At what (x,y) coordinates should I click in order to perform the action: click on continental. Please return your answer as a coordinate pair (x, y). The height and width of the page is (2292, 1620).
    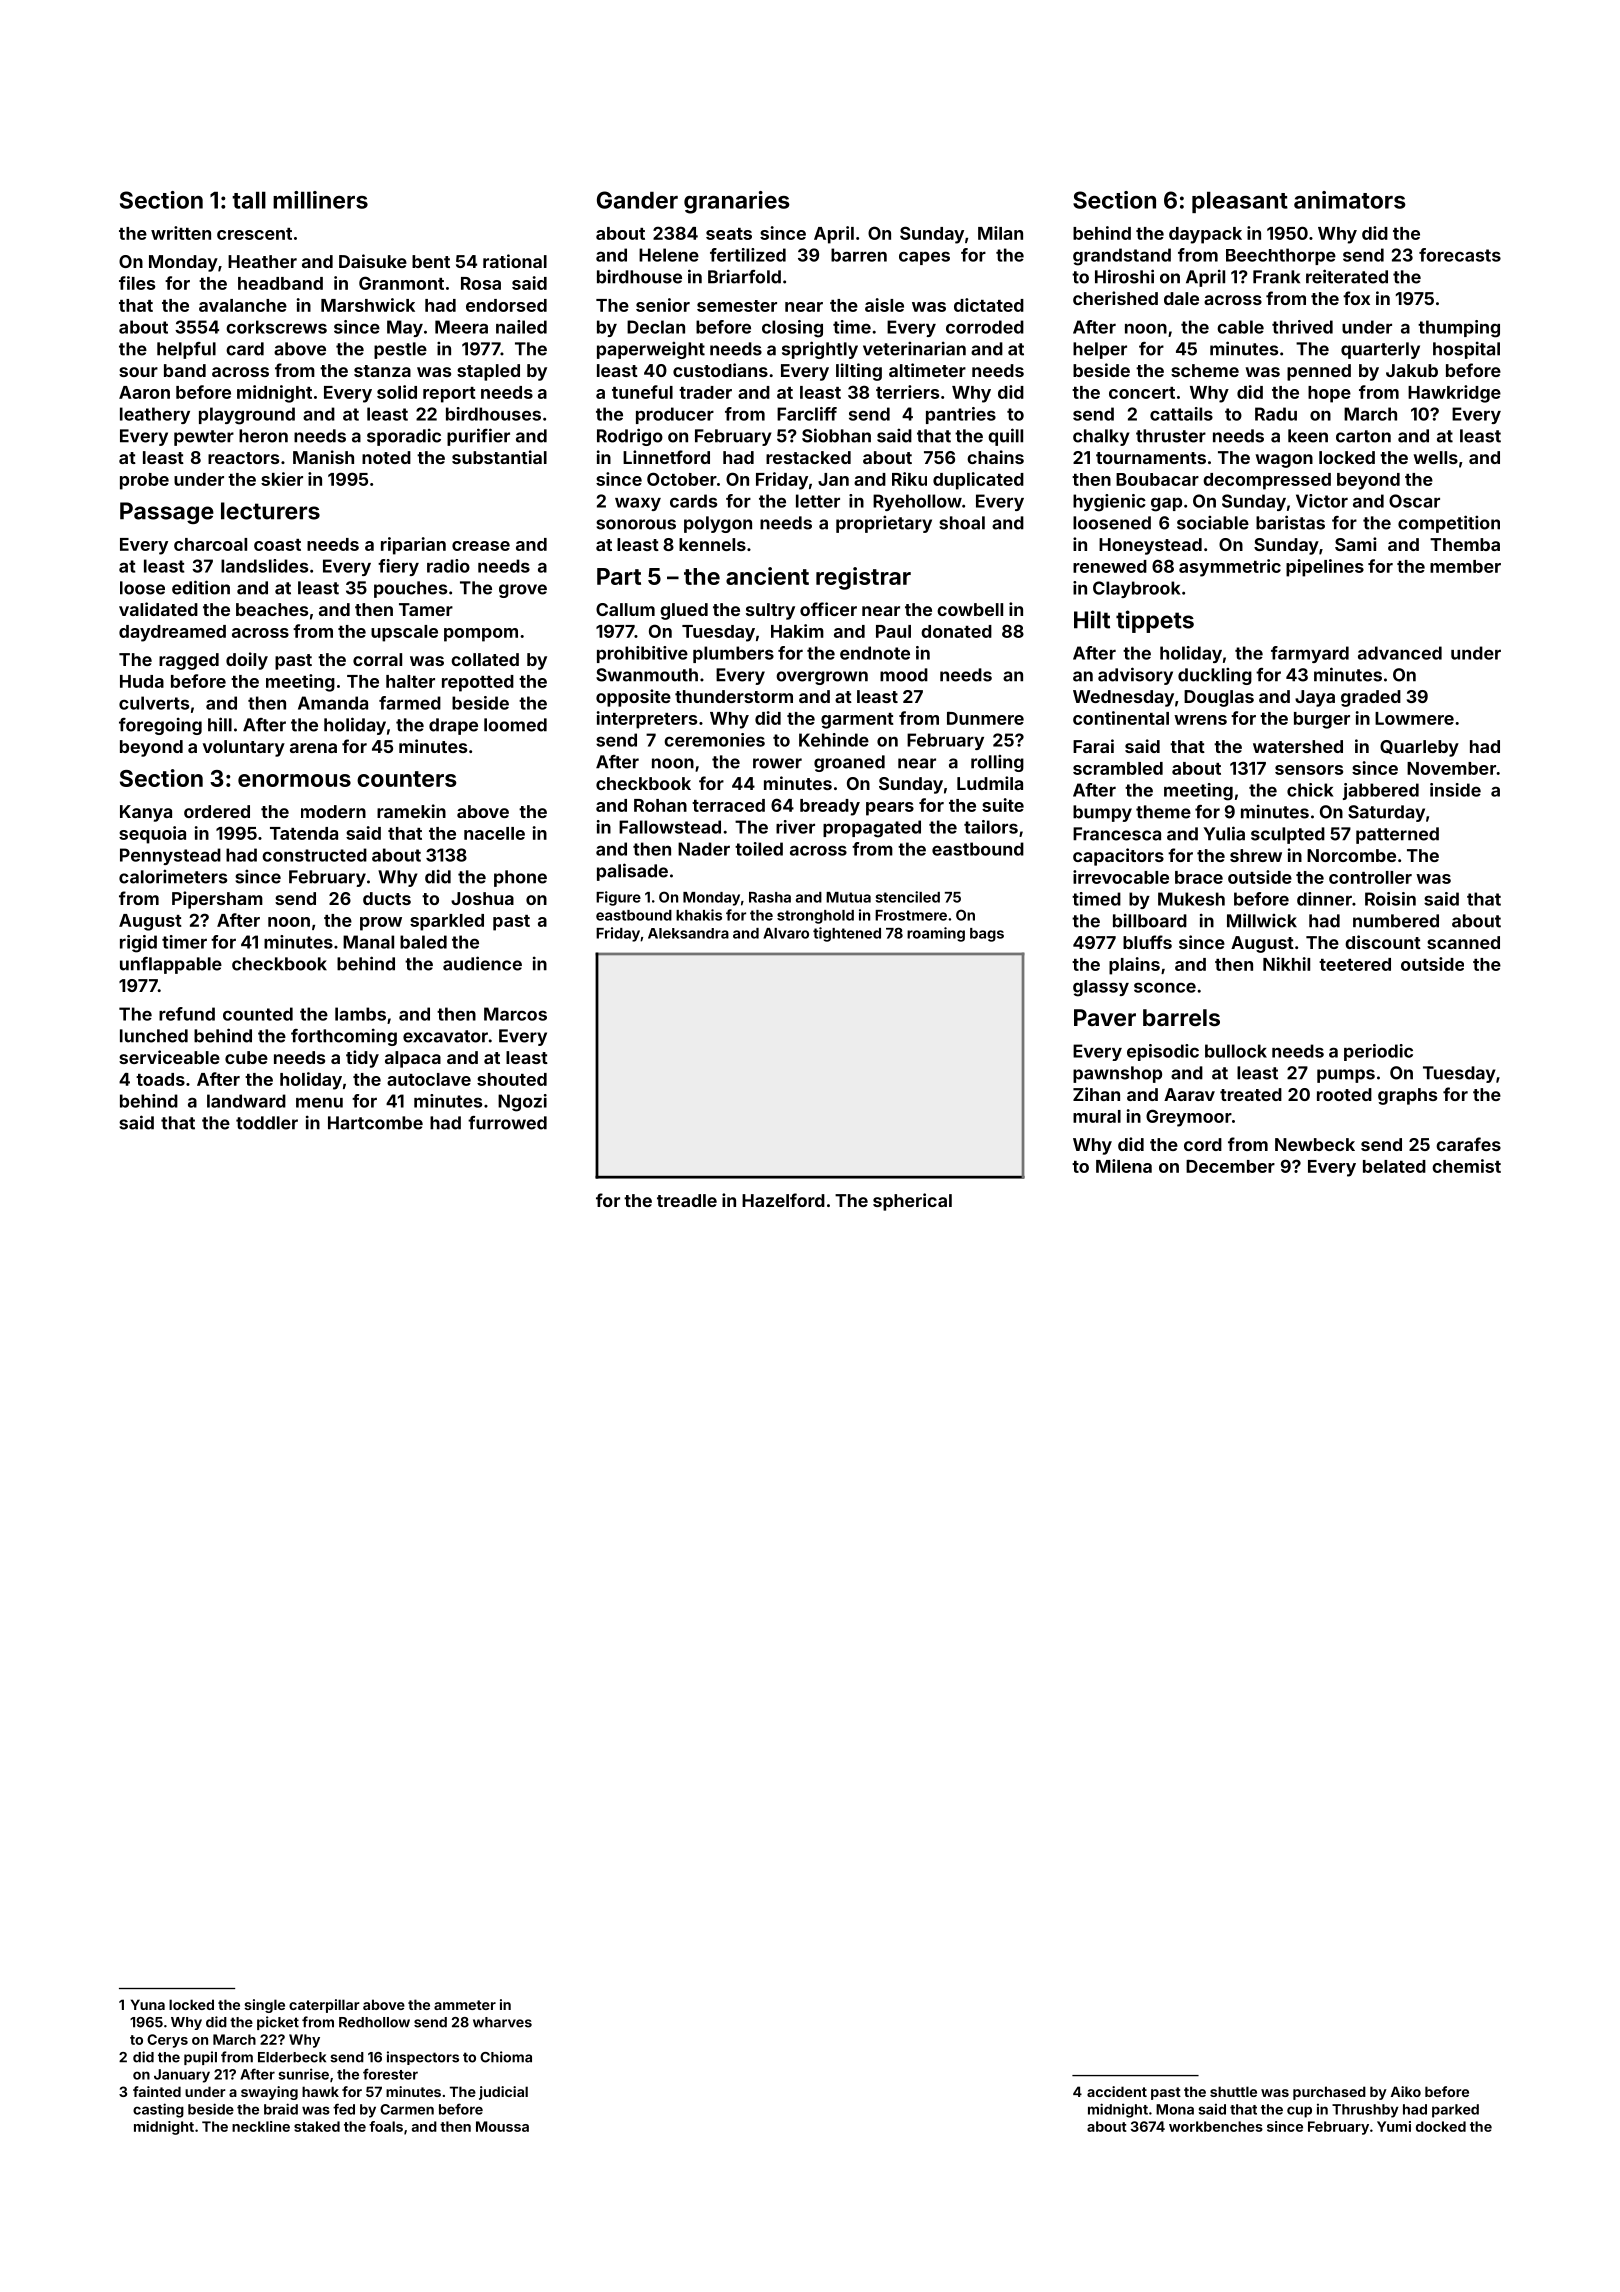
    Looking at the image, I should click on (1121, 718).
